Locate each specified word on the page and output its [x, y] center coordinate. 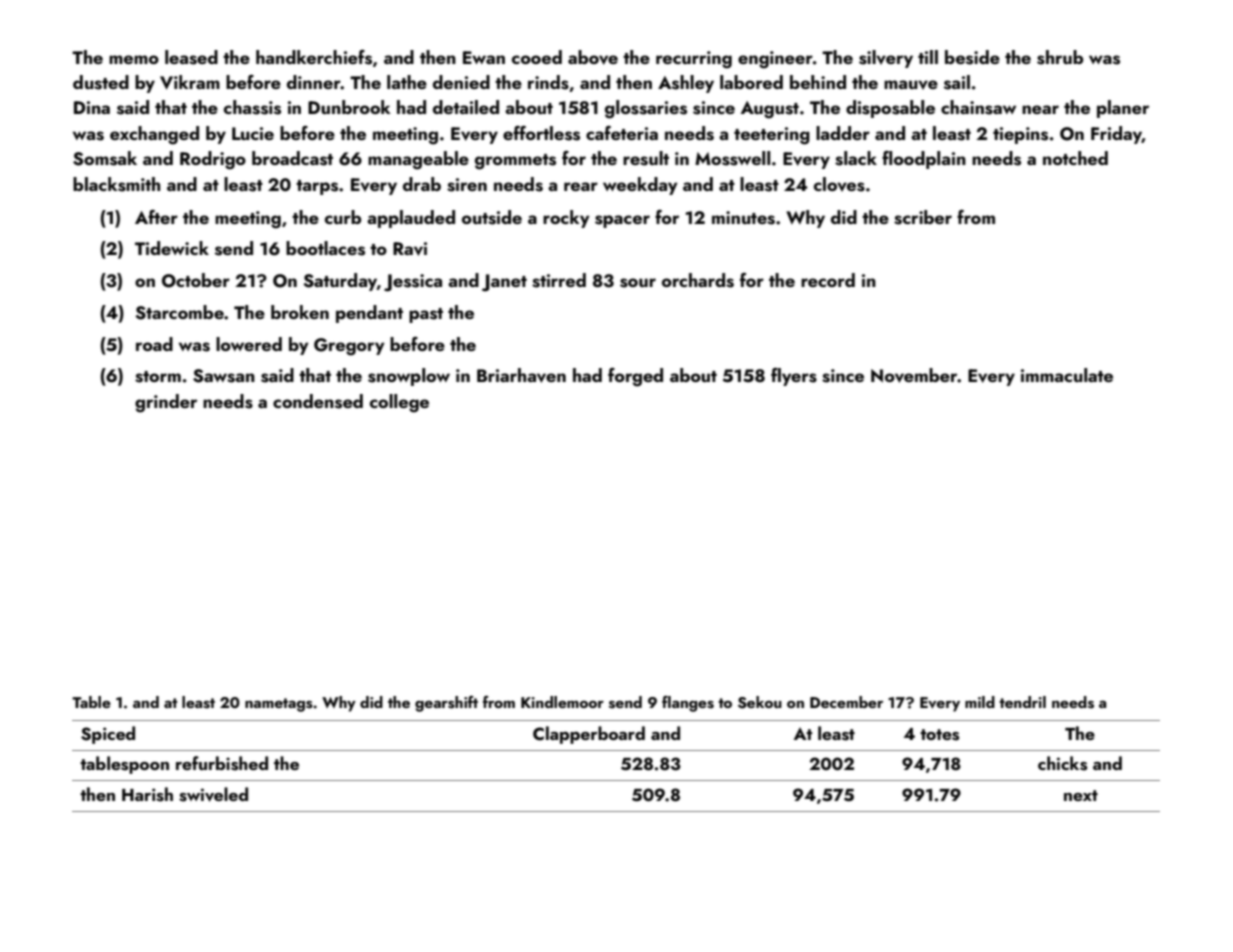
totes [939, 735]
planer [1123, 109]
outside [492, 217]
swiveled [213, 794]
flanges [688, 704]
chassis [252, 107]
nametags [279, 705]
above [593, 57]
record [828, 280]
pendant [369, 314]
